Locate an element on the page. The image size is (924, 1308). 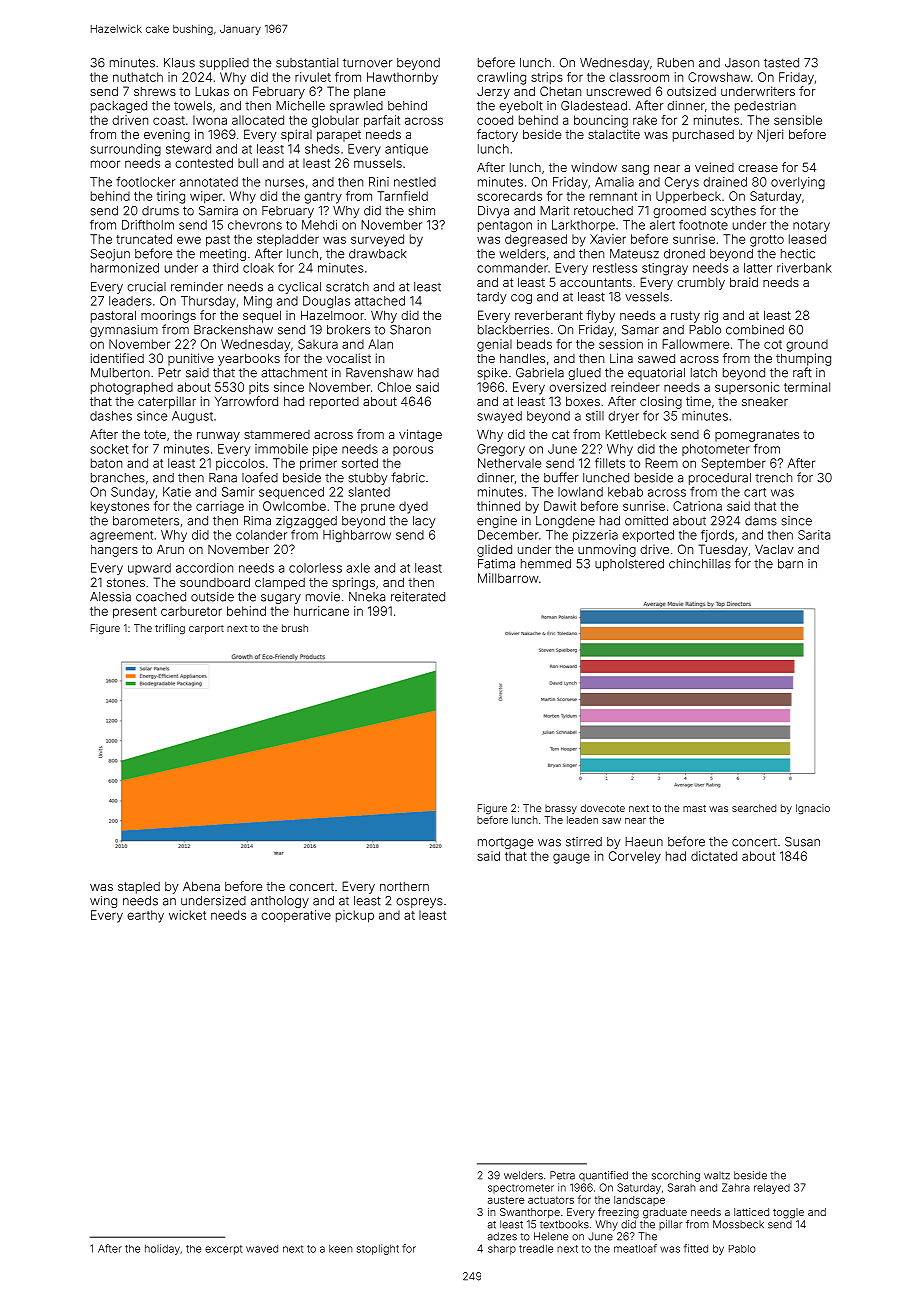
Abena is located at coordinates (201, 886).
